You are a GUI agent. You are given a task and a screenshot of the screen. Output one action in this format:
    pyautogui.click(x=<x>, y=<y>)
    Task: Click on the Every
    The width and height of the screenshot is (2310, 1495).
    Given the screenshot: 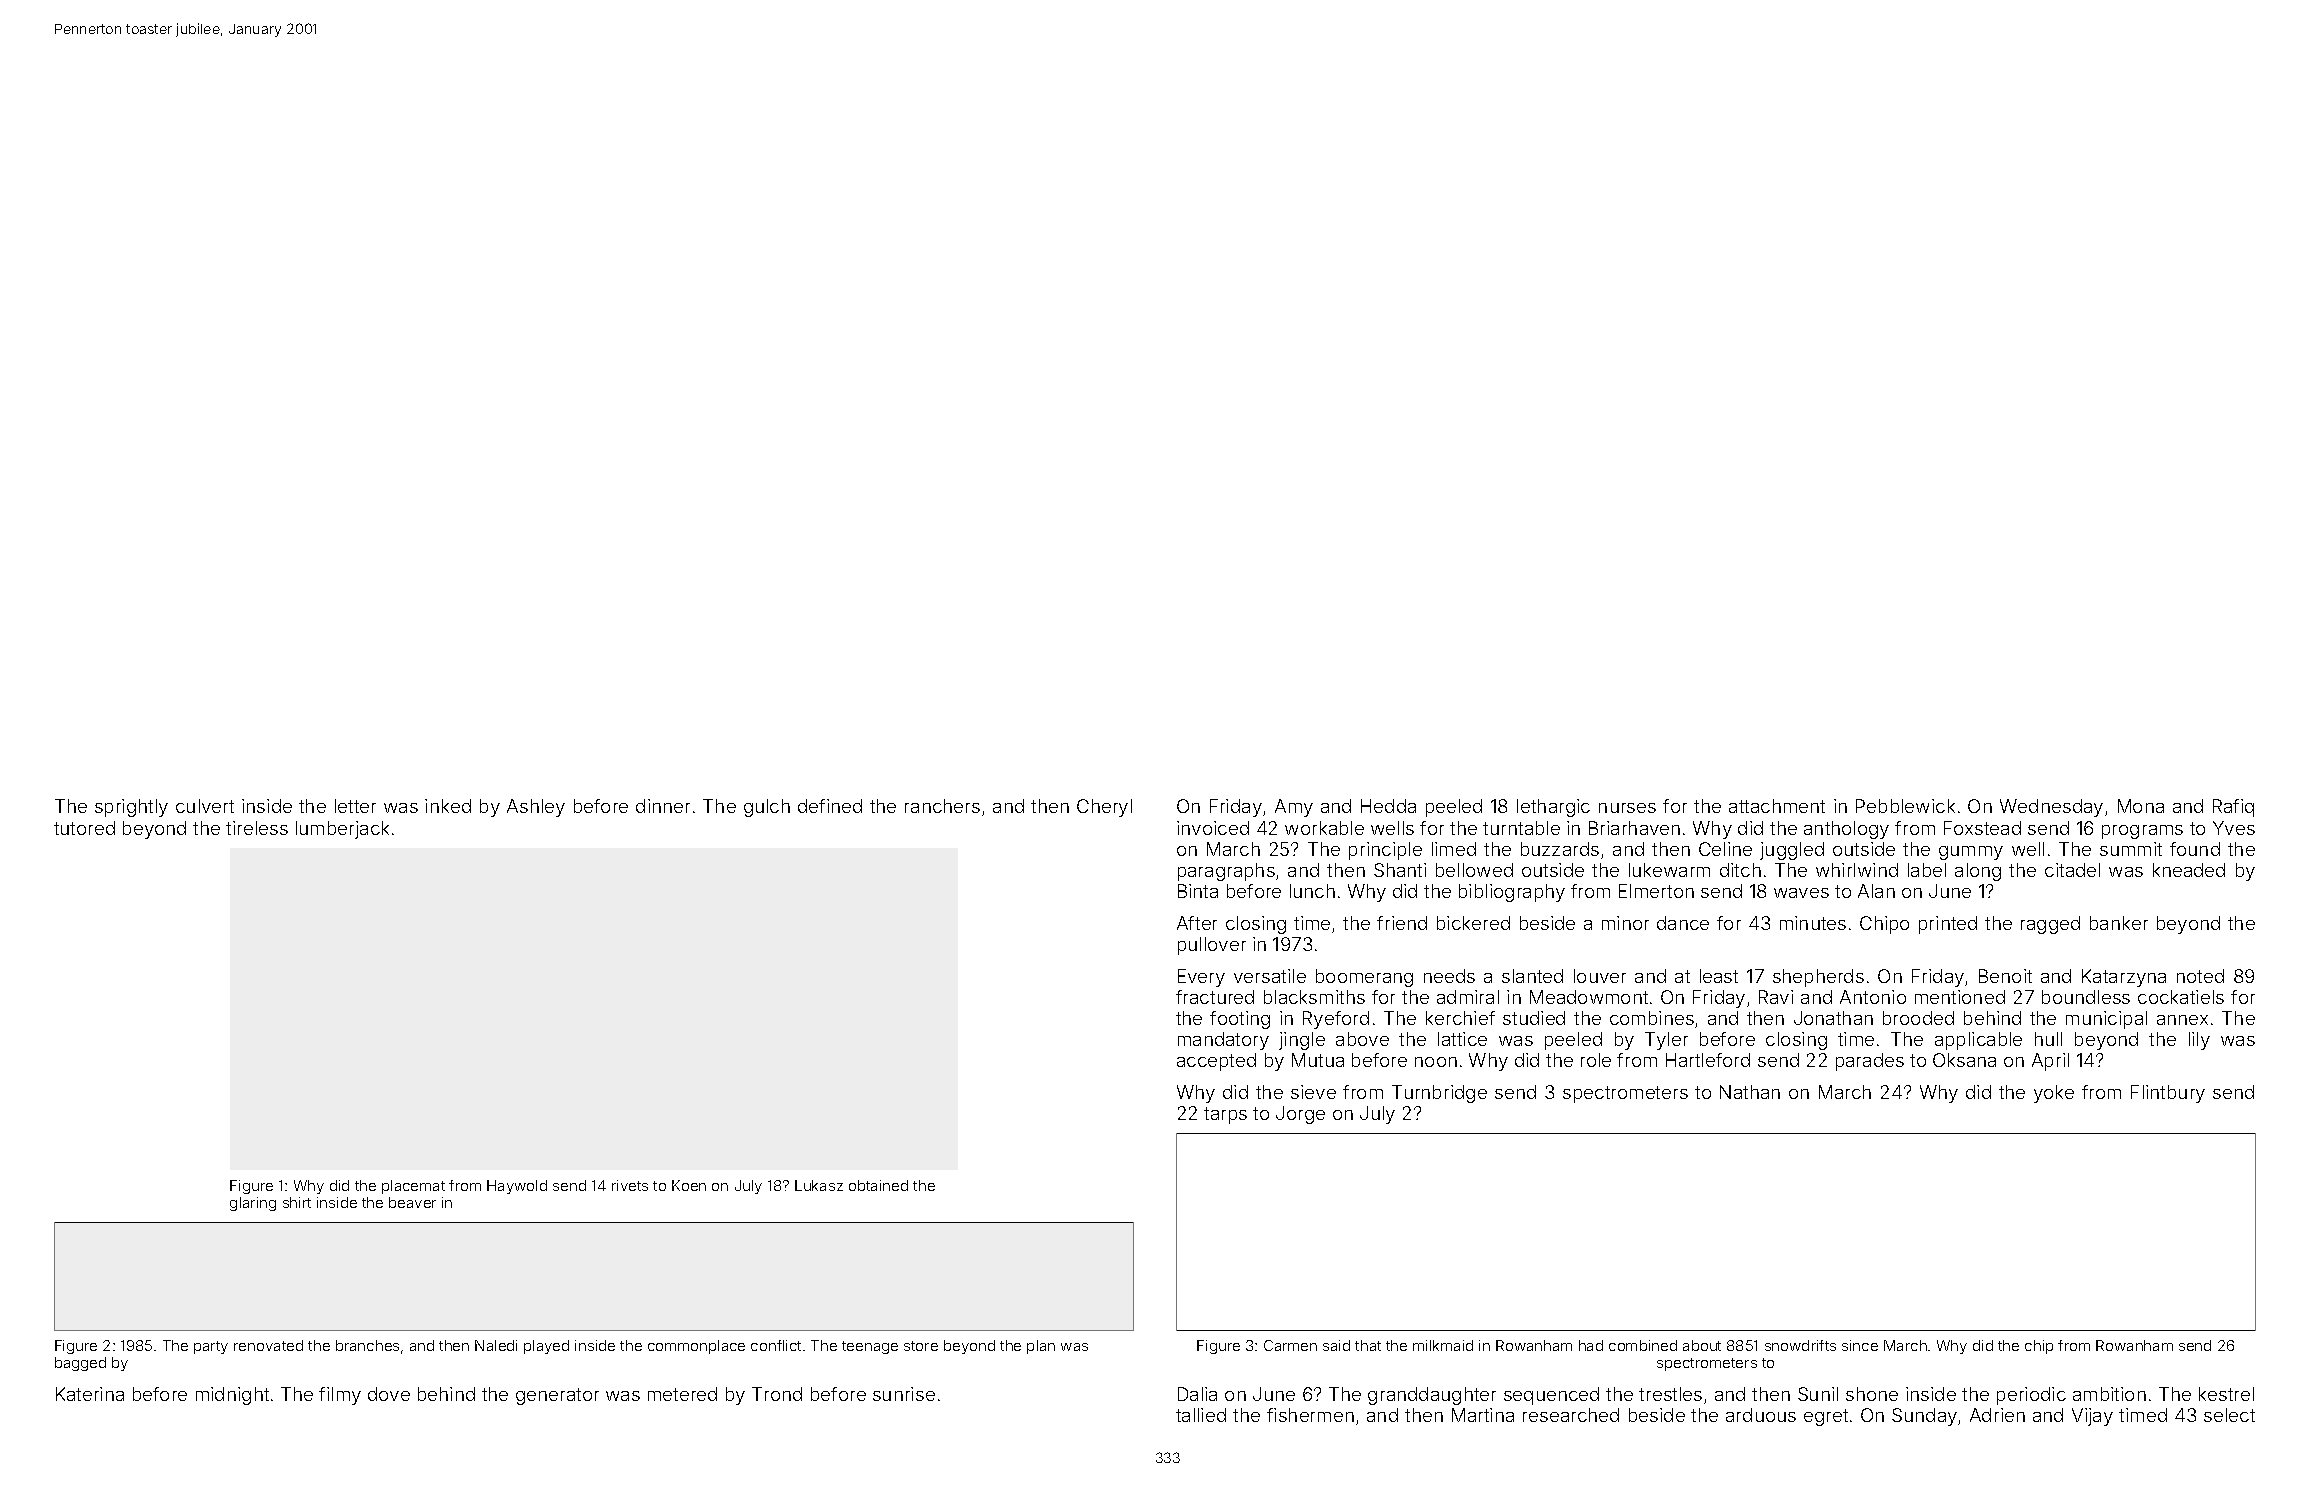 What is the action you would take?
    pyautogui.click(x=1201, y=978)
